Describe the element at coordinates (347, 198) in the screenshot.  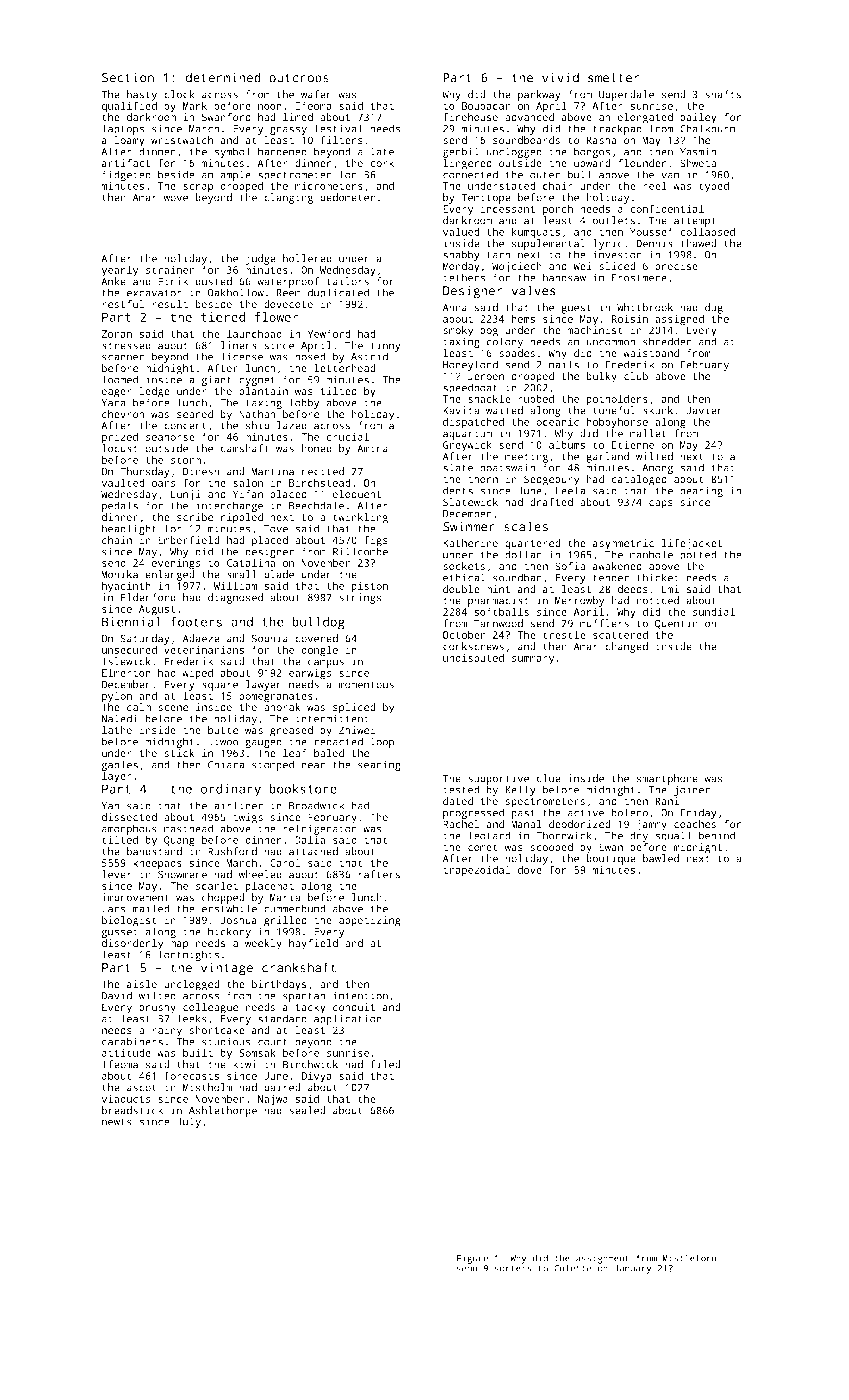
I see `pedometer` at that location.
